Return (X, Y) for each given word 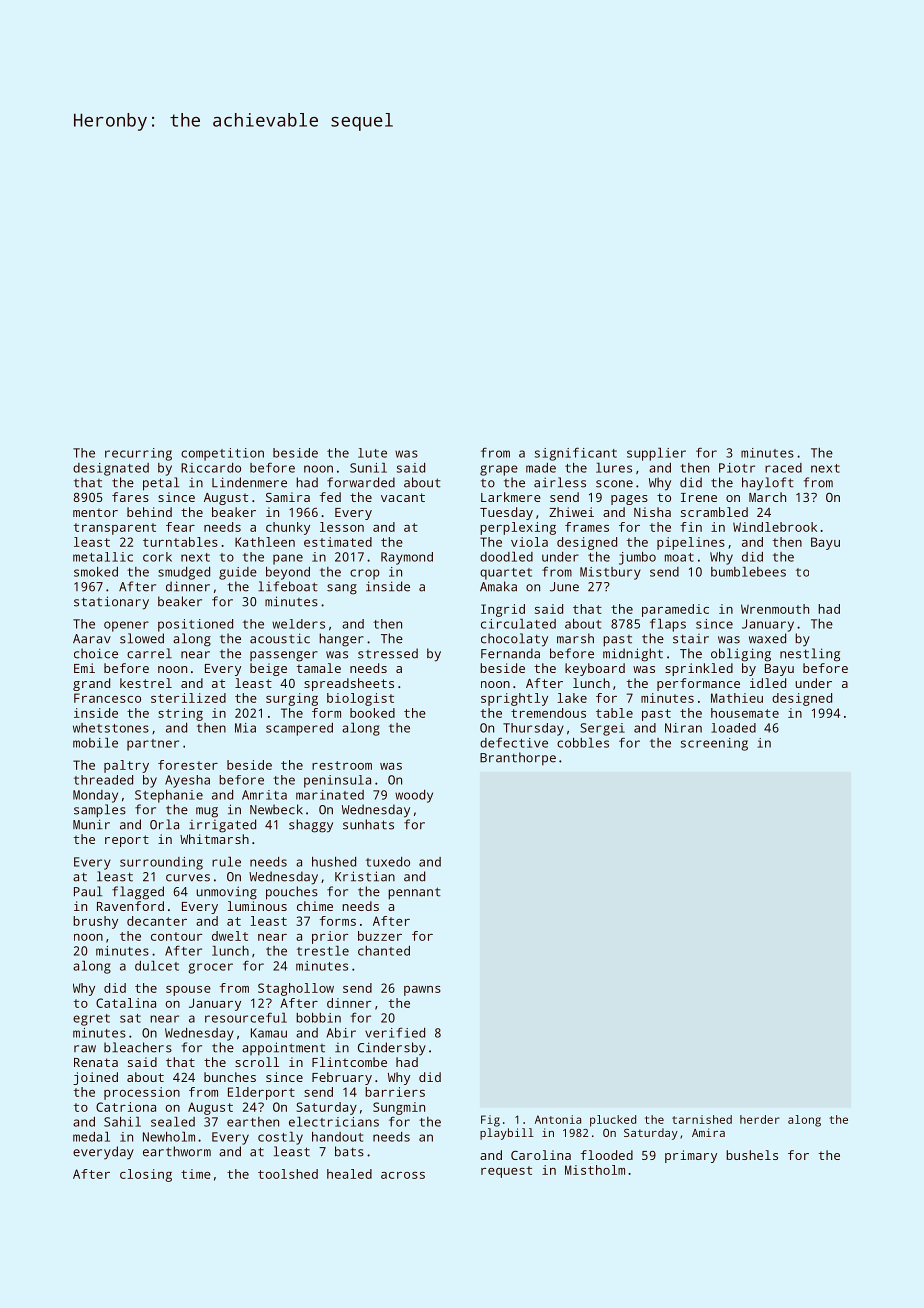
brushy (95, 922)
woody (414, 796)
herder (760, 1119)
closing (146, 1175)
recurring (138, 454)
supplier (656, 454)
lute (372, 453)
